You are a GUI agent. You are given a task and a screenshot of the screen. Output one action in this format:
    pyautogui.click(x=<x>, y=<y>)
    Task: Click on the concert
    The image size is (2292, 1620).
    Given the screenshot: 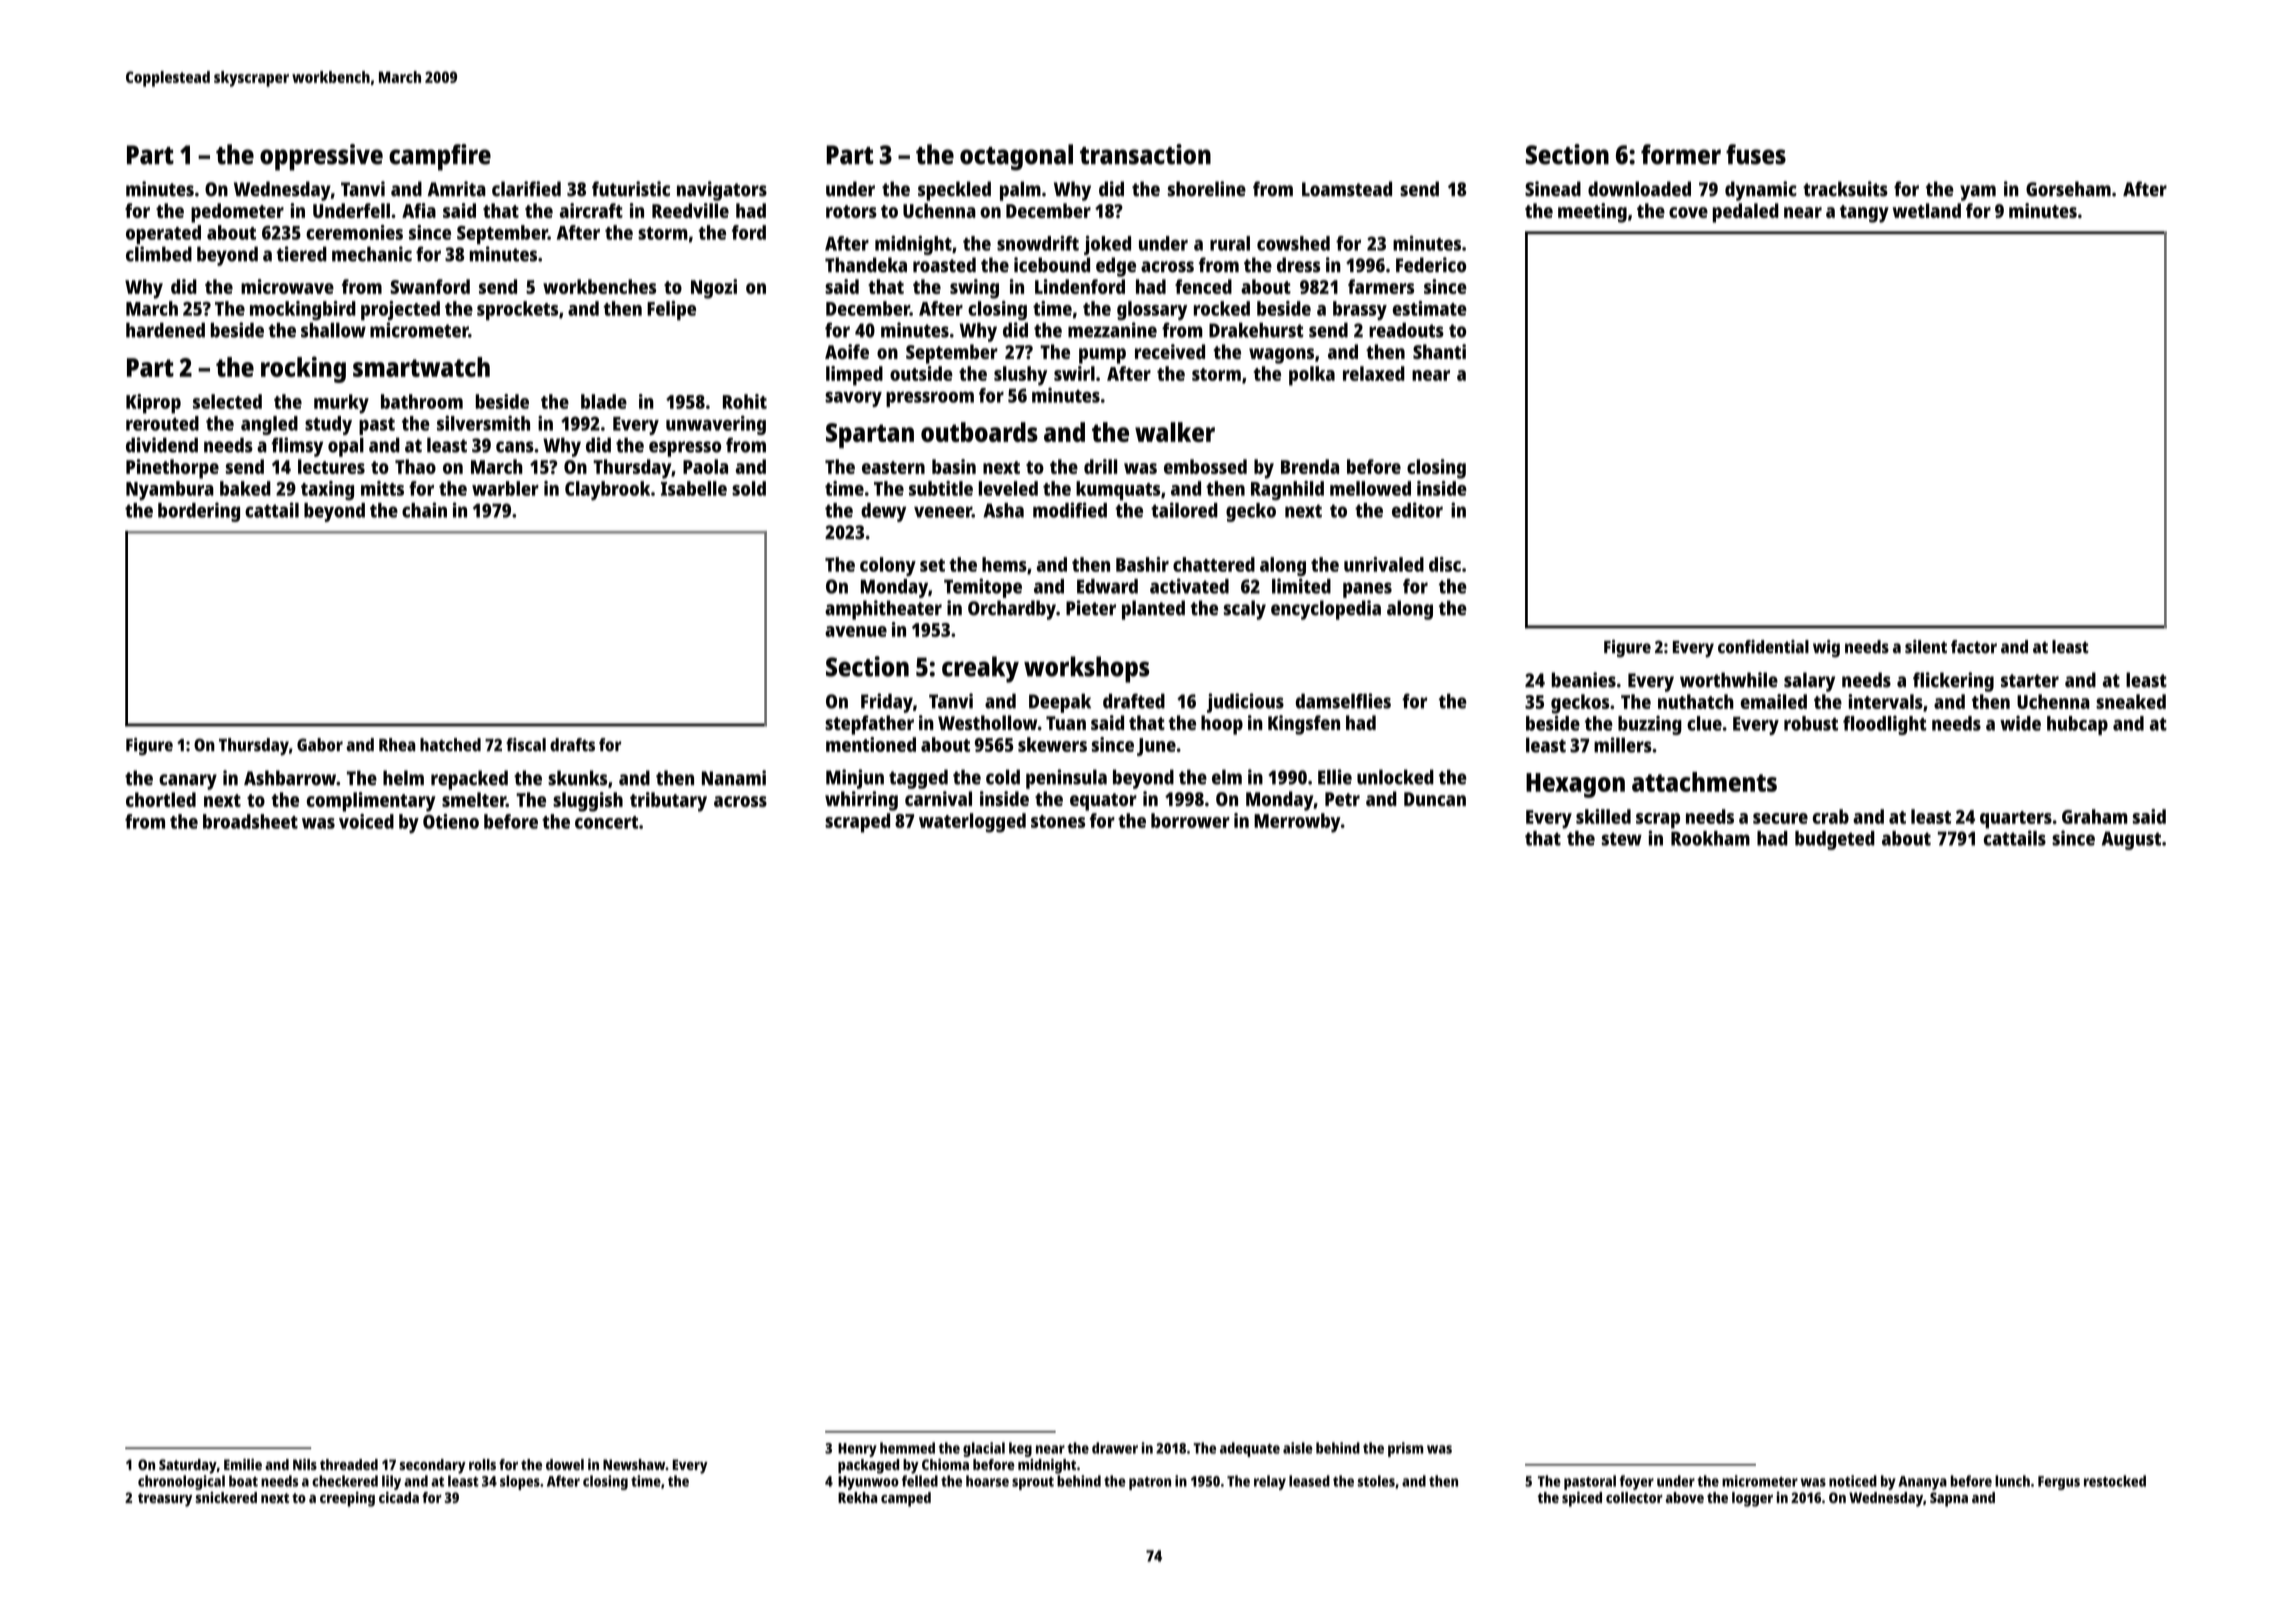 What is the action you would take?
    pyautogui.click(x=606, y=822)
